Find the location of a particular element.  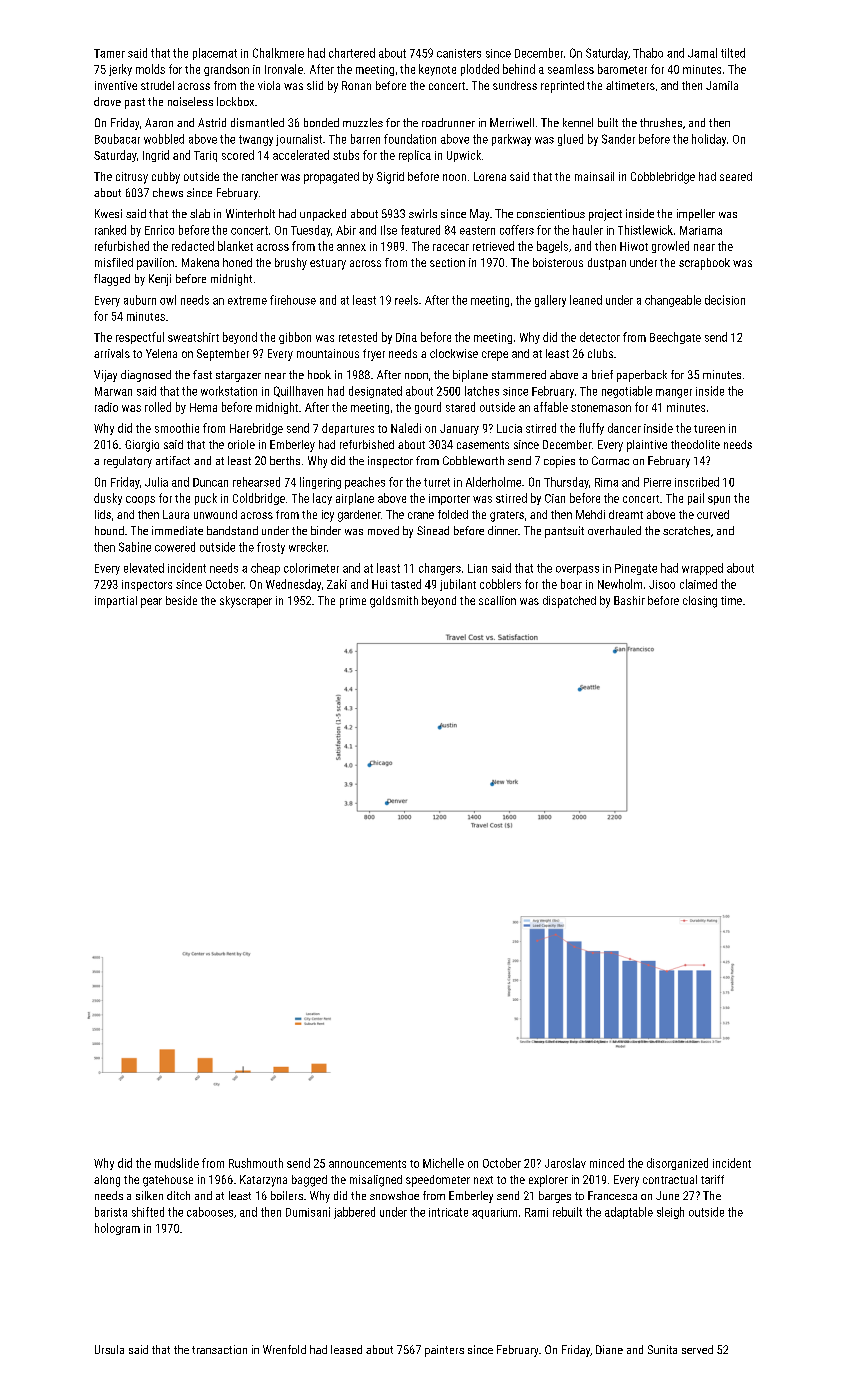

skyscraper is located at coordinates (246, 602).
